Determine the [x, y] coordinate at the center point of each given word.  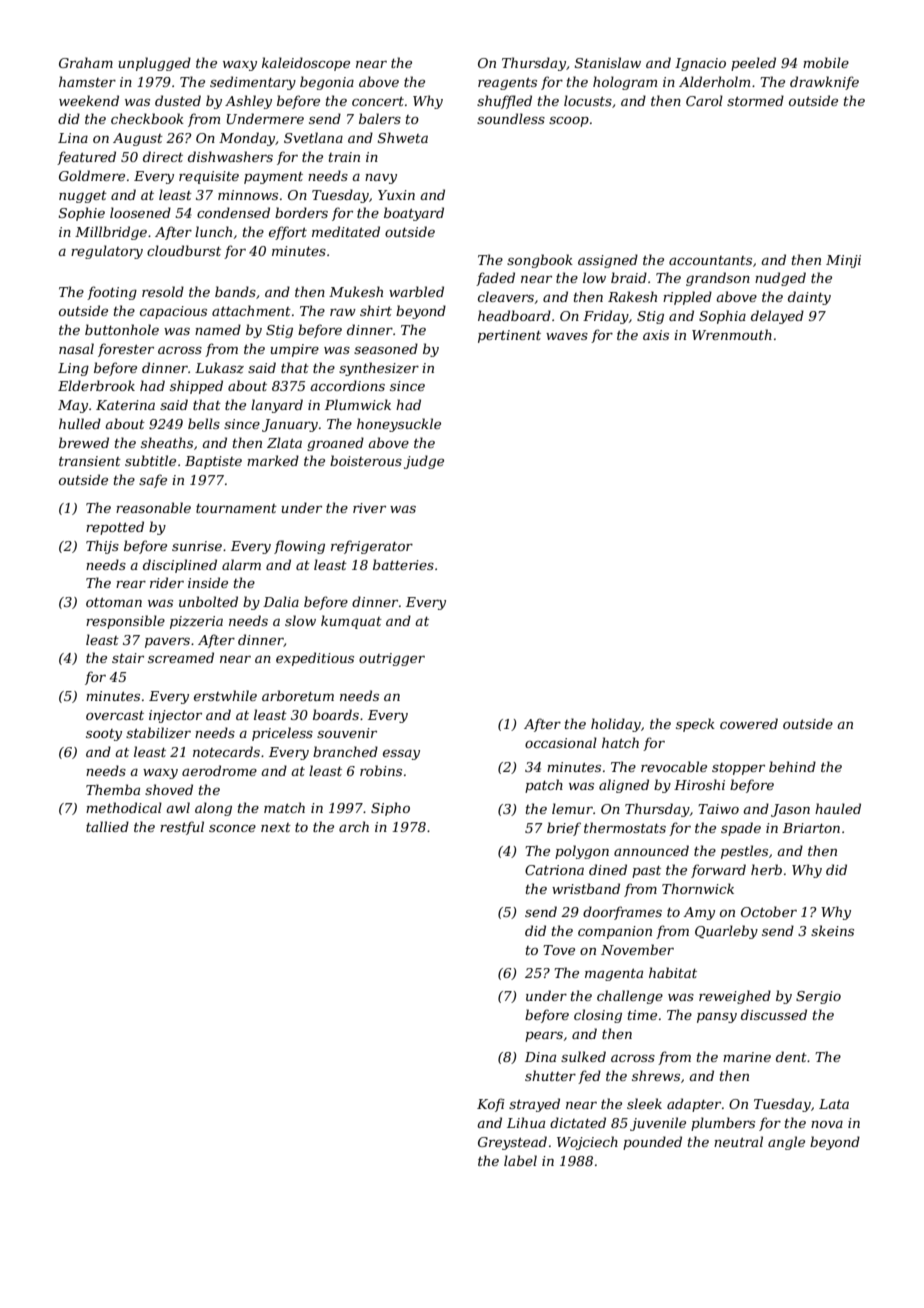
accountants [710, 260]
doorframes [622, 913]
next [276, 827]
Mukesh [356, 291]
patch [544, 786]
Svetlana [313, 137]
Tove [559, 950]
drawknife [824, 83]
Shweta [403, 137]
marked [273, 460]
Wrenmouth [732, 334]
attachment [251, 310]
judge [424, 462]
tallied [107, 826]
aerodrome [219, 770]
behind [792, 766]
